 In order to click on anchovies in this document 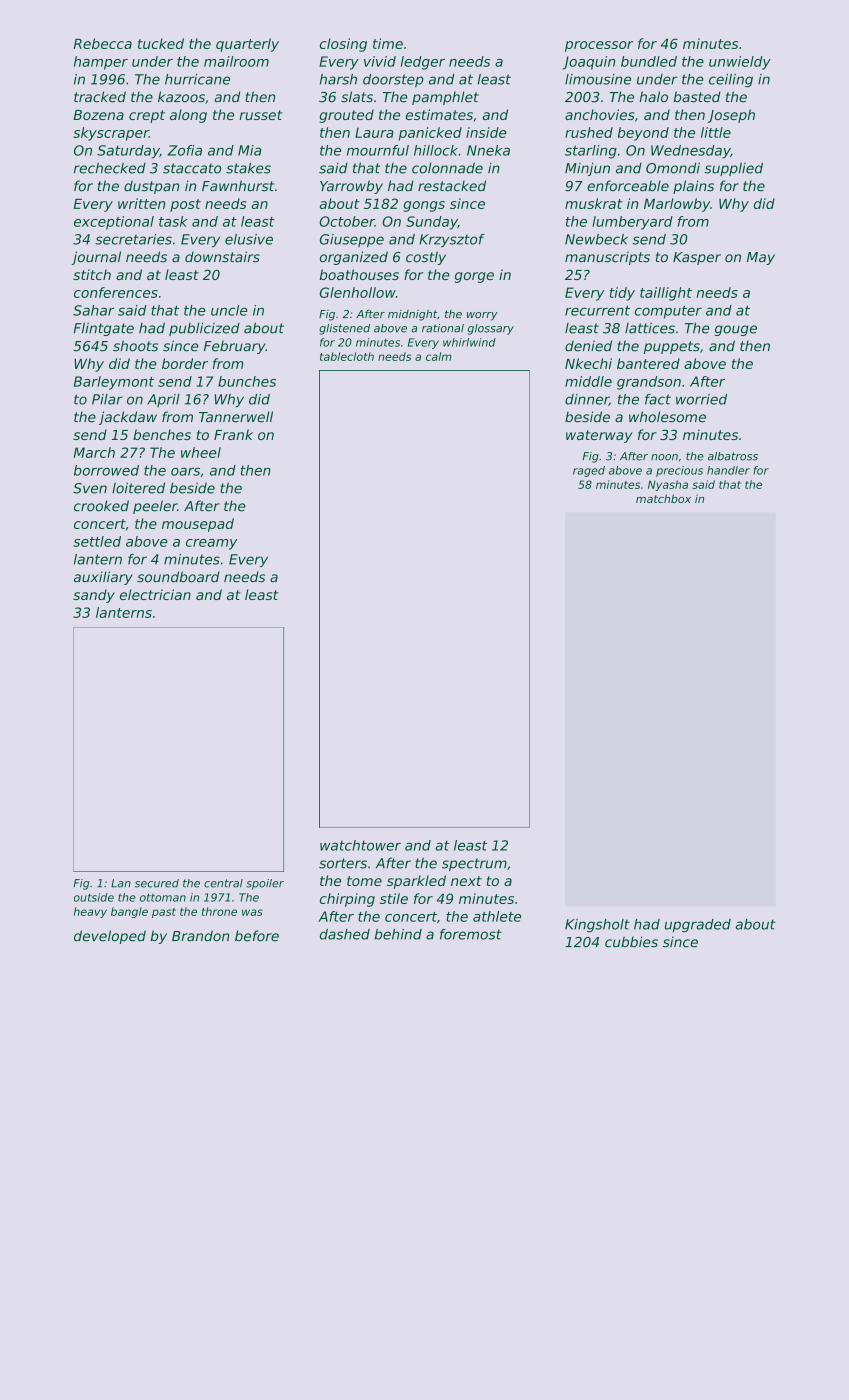, I will do `click(600, 114)`.
